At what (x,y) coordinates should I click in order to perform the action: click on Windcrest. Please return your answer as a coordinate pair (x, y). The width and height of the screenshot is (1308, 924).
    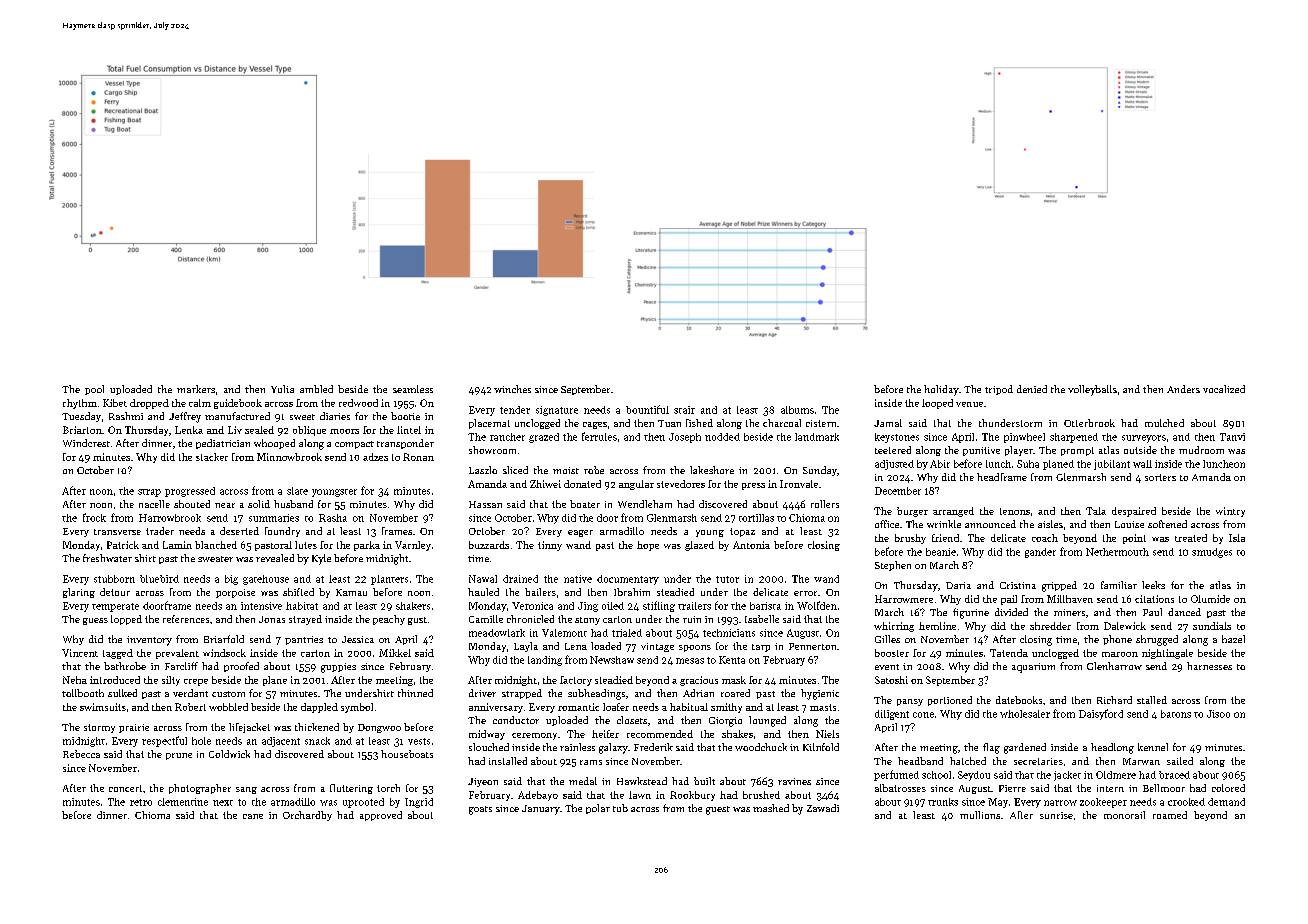
    Looking at the image, I should click on (86, 443).
